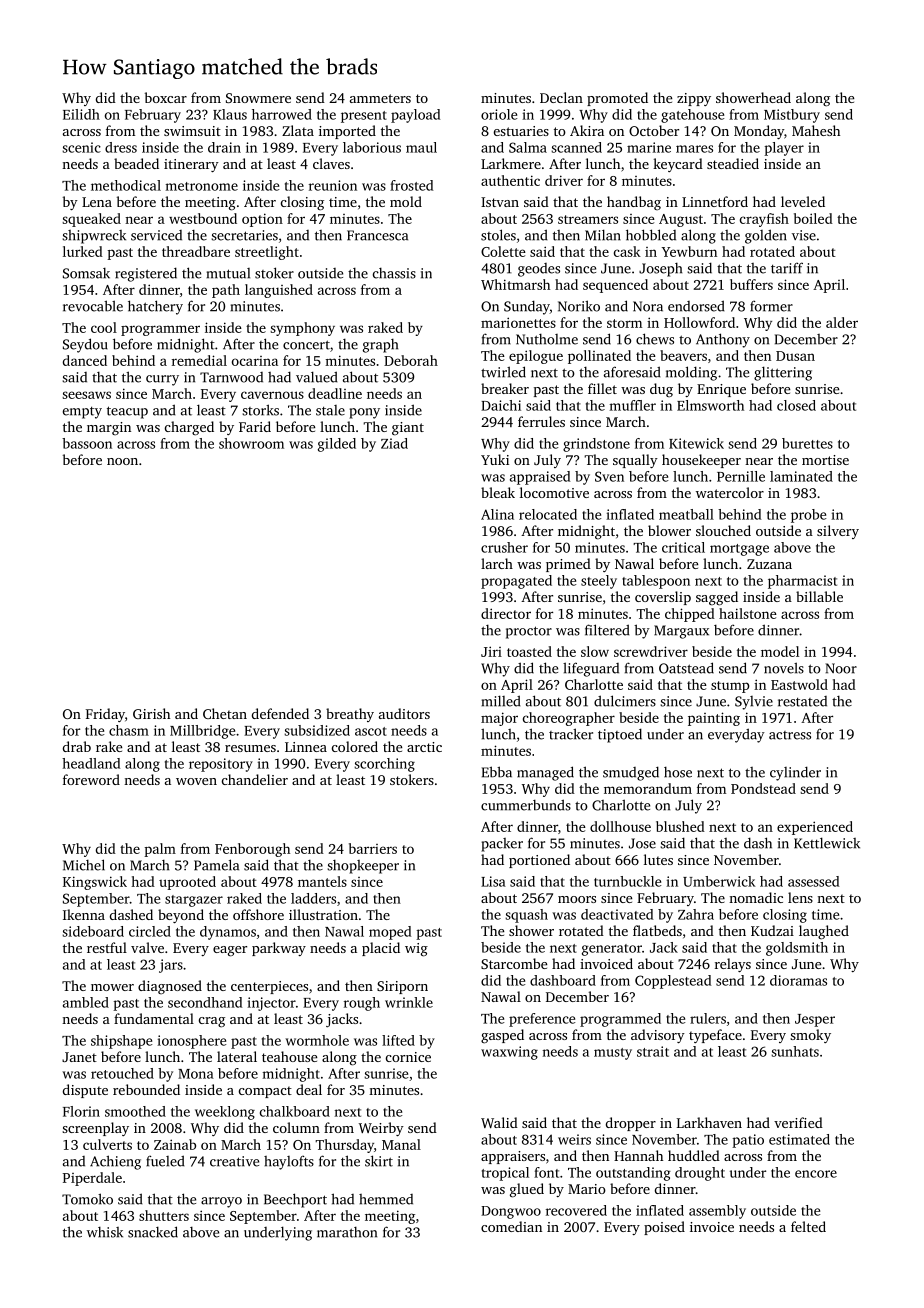  I want to click on Mistbury, so click(792, 116).
